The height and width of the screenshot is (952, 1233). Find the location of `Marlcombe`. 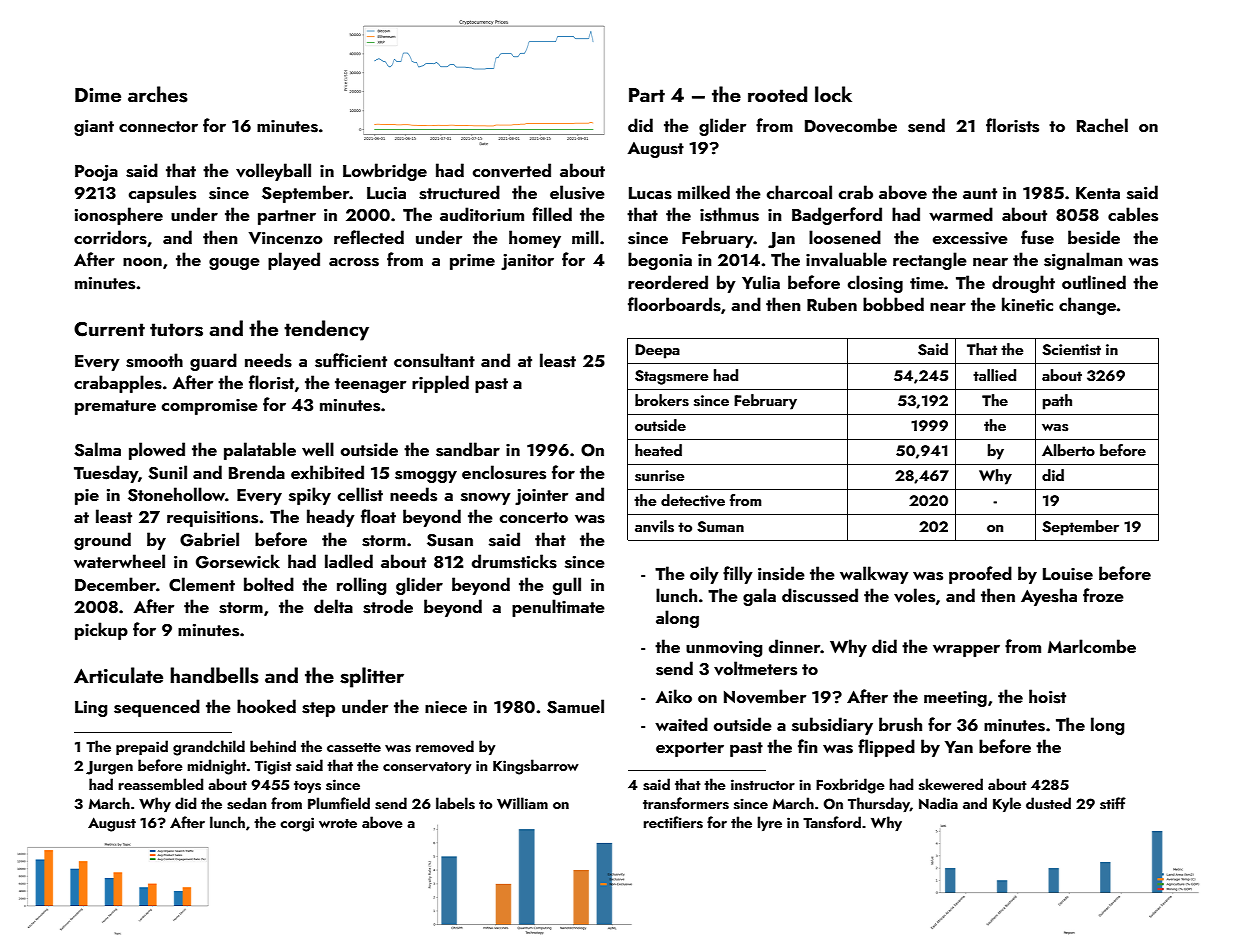

Marlcombe is located at coordinates (1092, 646).
